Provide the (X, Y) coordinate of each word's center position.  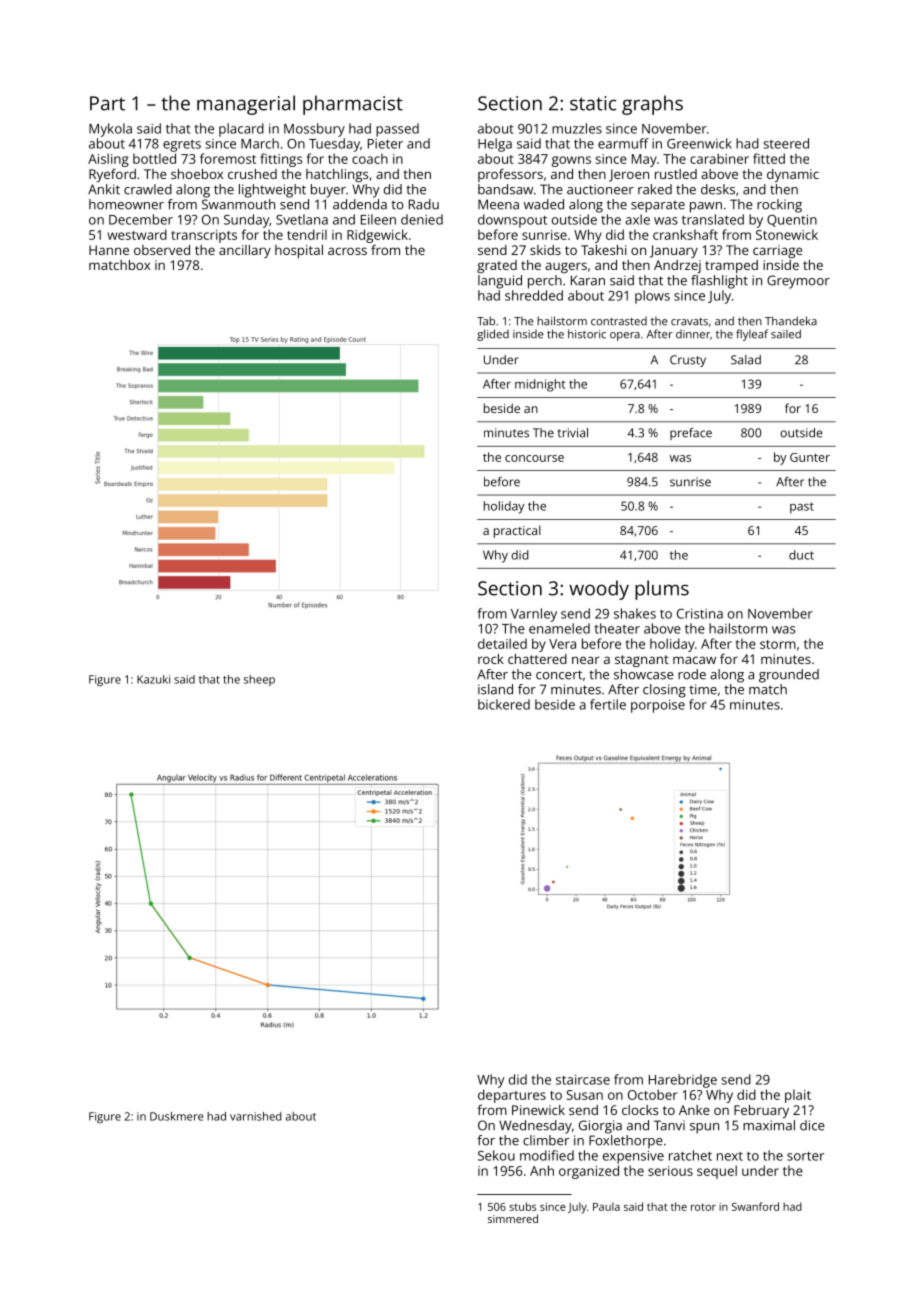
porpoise (658, 706)
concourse (534, 458)
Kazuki (153, 679)
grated (497, 266)
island (495, 689)
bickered (504, 704)
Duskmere (177, 1116)
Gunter (810, 457)
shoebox (197, 174)
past (802, 508)
